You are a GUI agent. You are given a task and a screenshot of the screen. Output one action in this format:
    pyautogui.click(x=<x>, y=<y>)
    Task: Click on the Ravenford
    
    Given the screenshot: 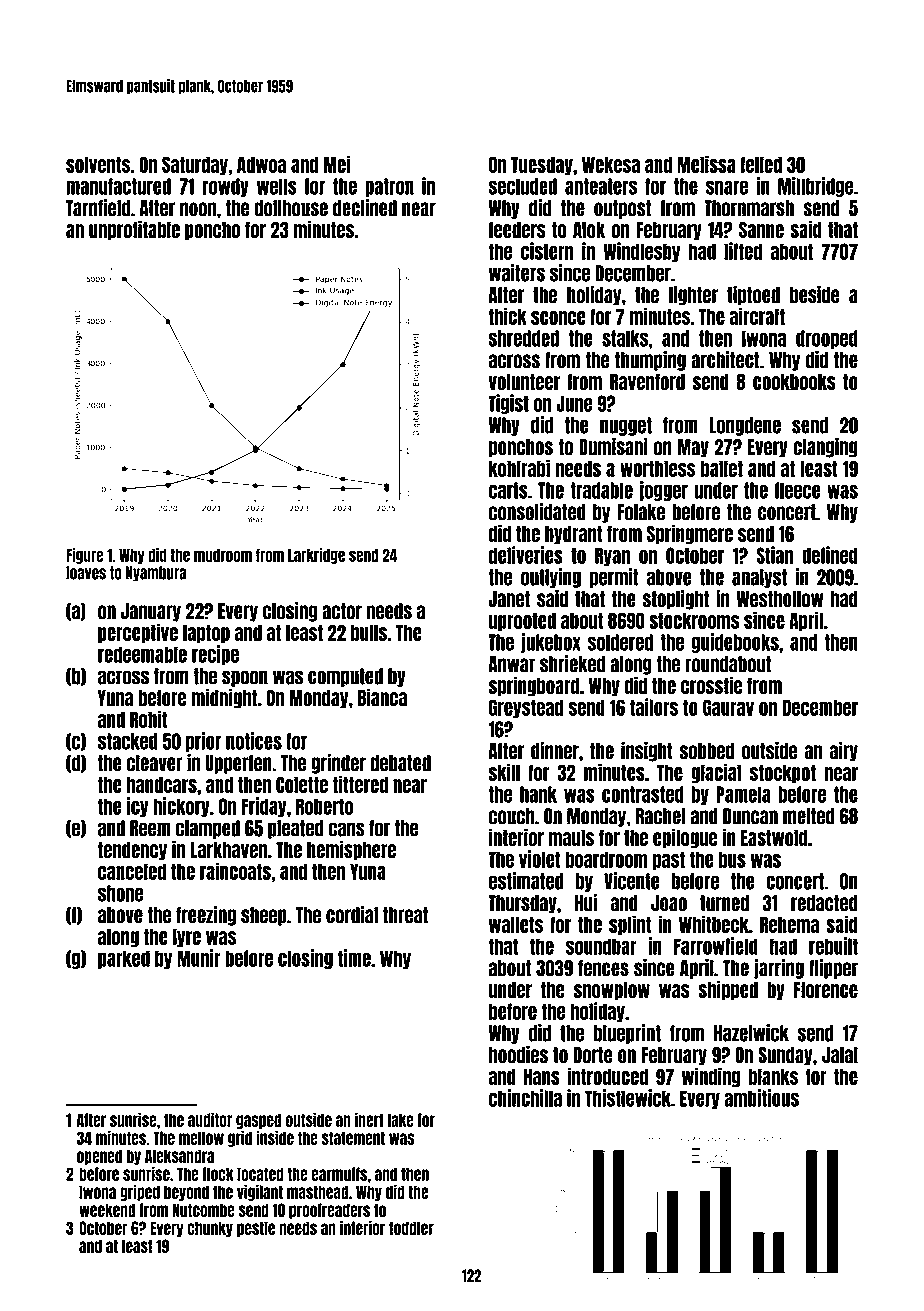 What is the action you would take?
    pyautogui.click(x=647, y=382)
